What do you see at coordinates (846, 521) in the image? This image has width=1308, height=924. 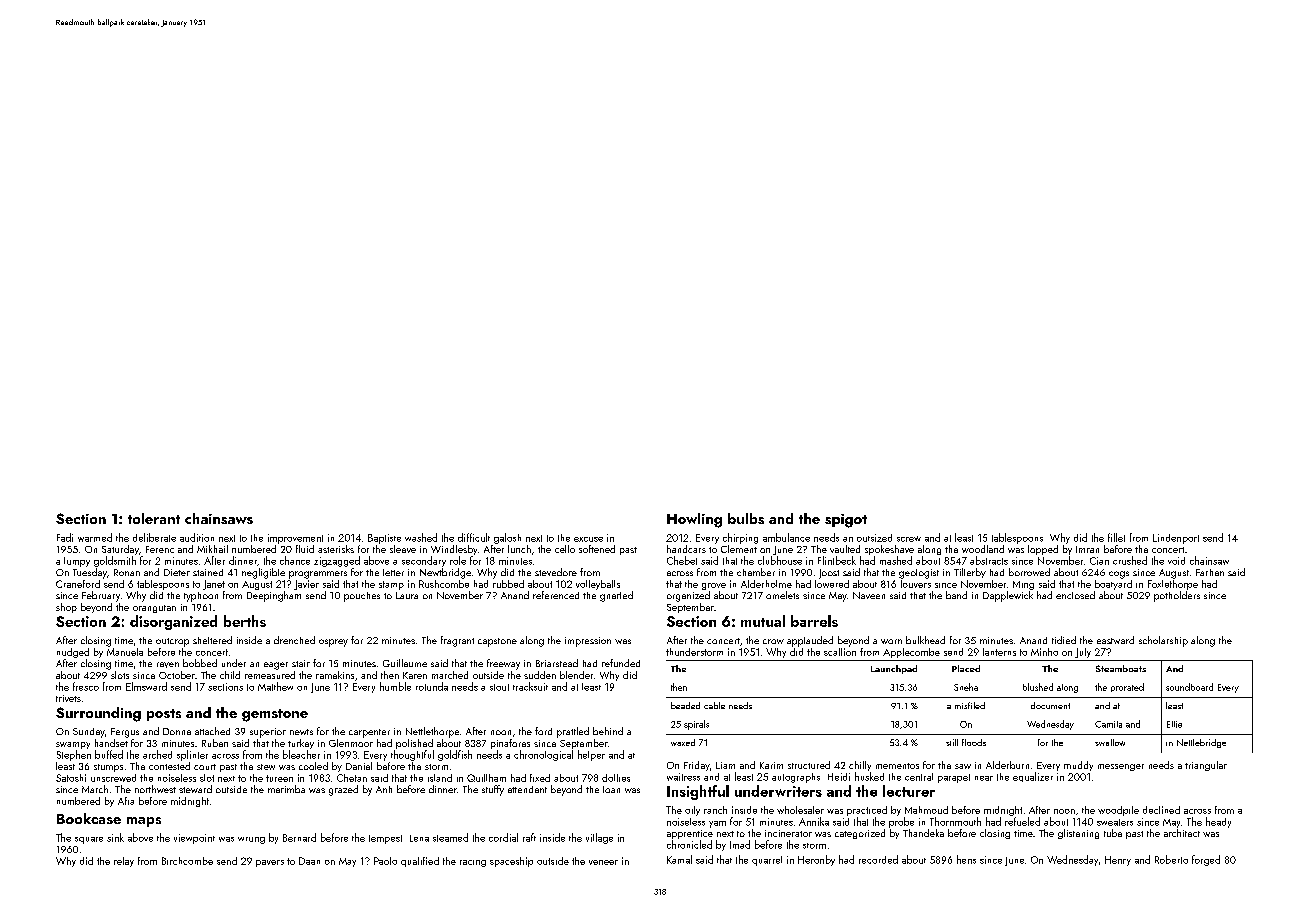 I see `spigot` at bounding box center [846, 521].
